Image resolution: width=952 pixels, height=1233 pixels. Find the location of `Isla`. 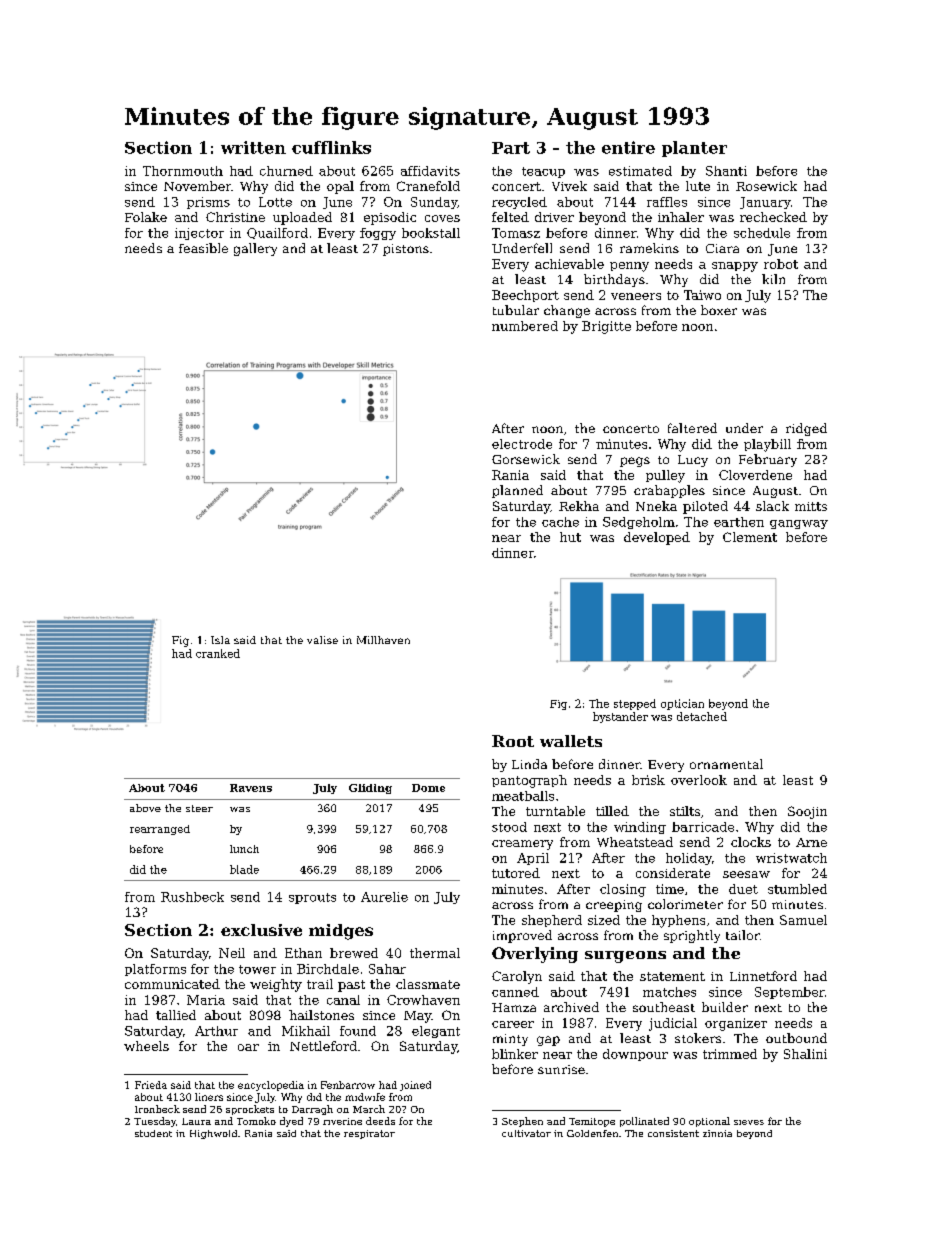

Isla is located at coordinates (220, 640).
